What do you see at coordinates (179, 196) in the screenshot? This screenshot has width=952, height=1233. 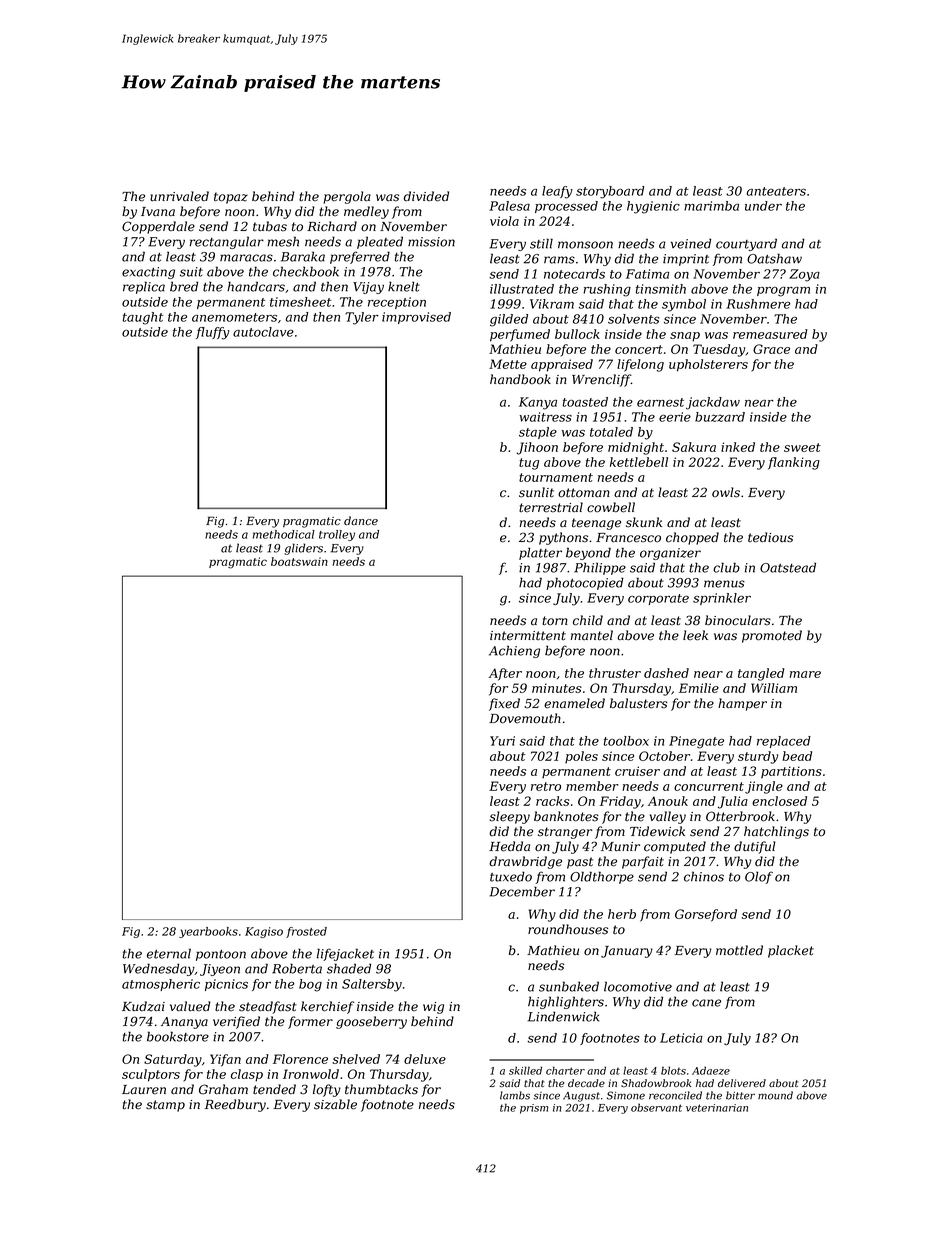 I see `unrivaled` at bounding box center [179, 196].
